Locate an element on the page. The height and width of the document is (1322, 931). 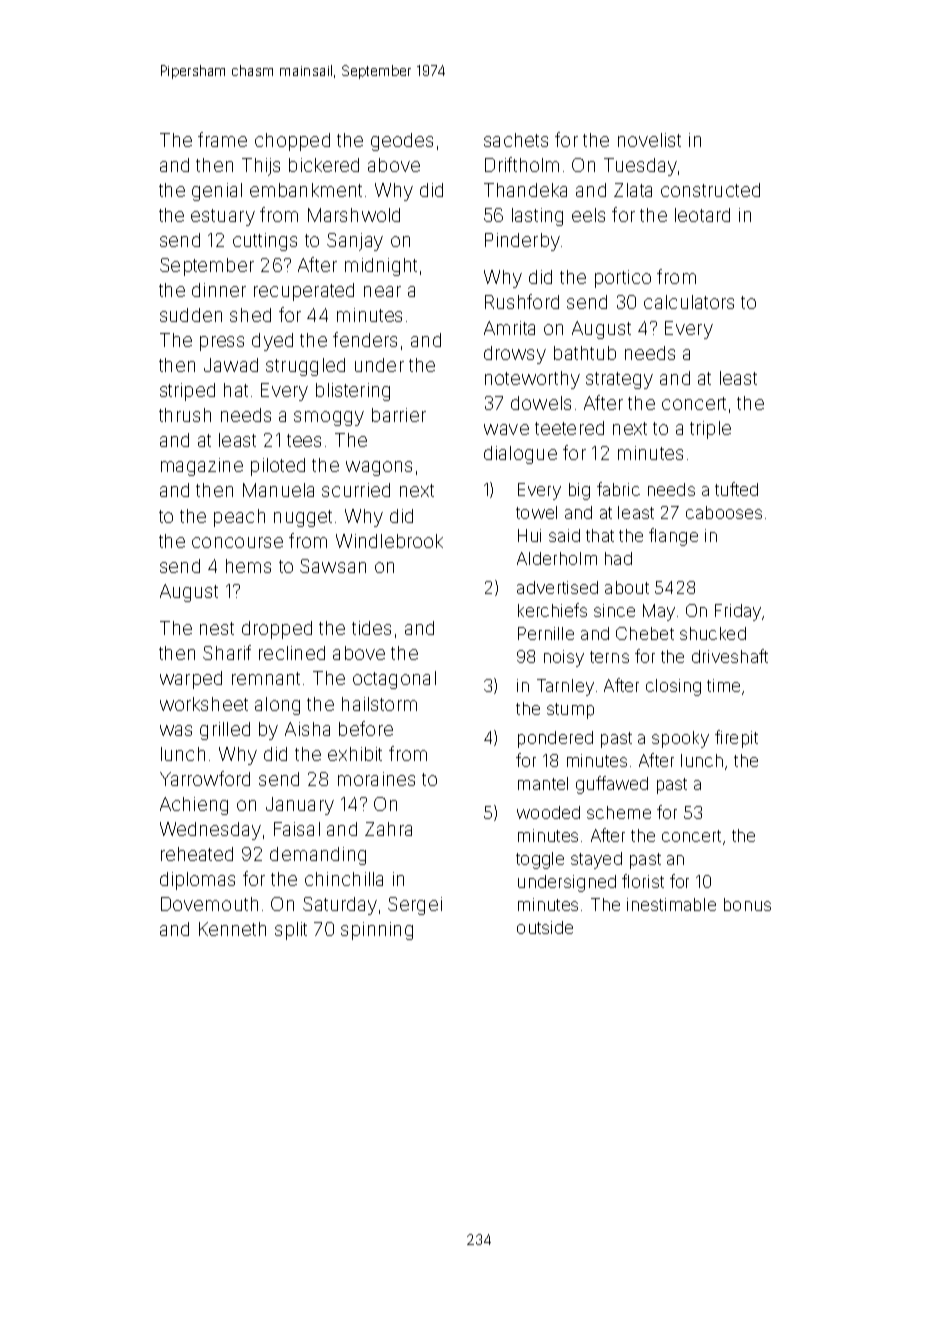
dialogue is located at coordinates (520, 455).
